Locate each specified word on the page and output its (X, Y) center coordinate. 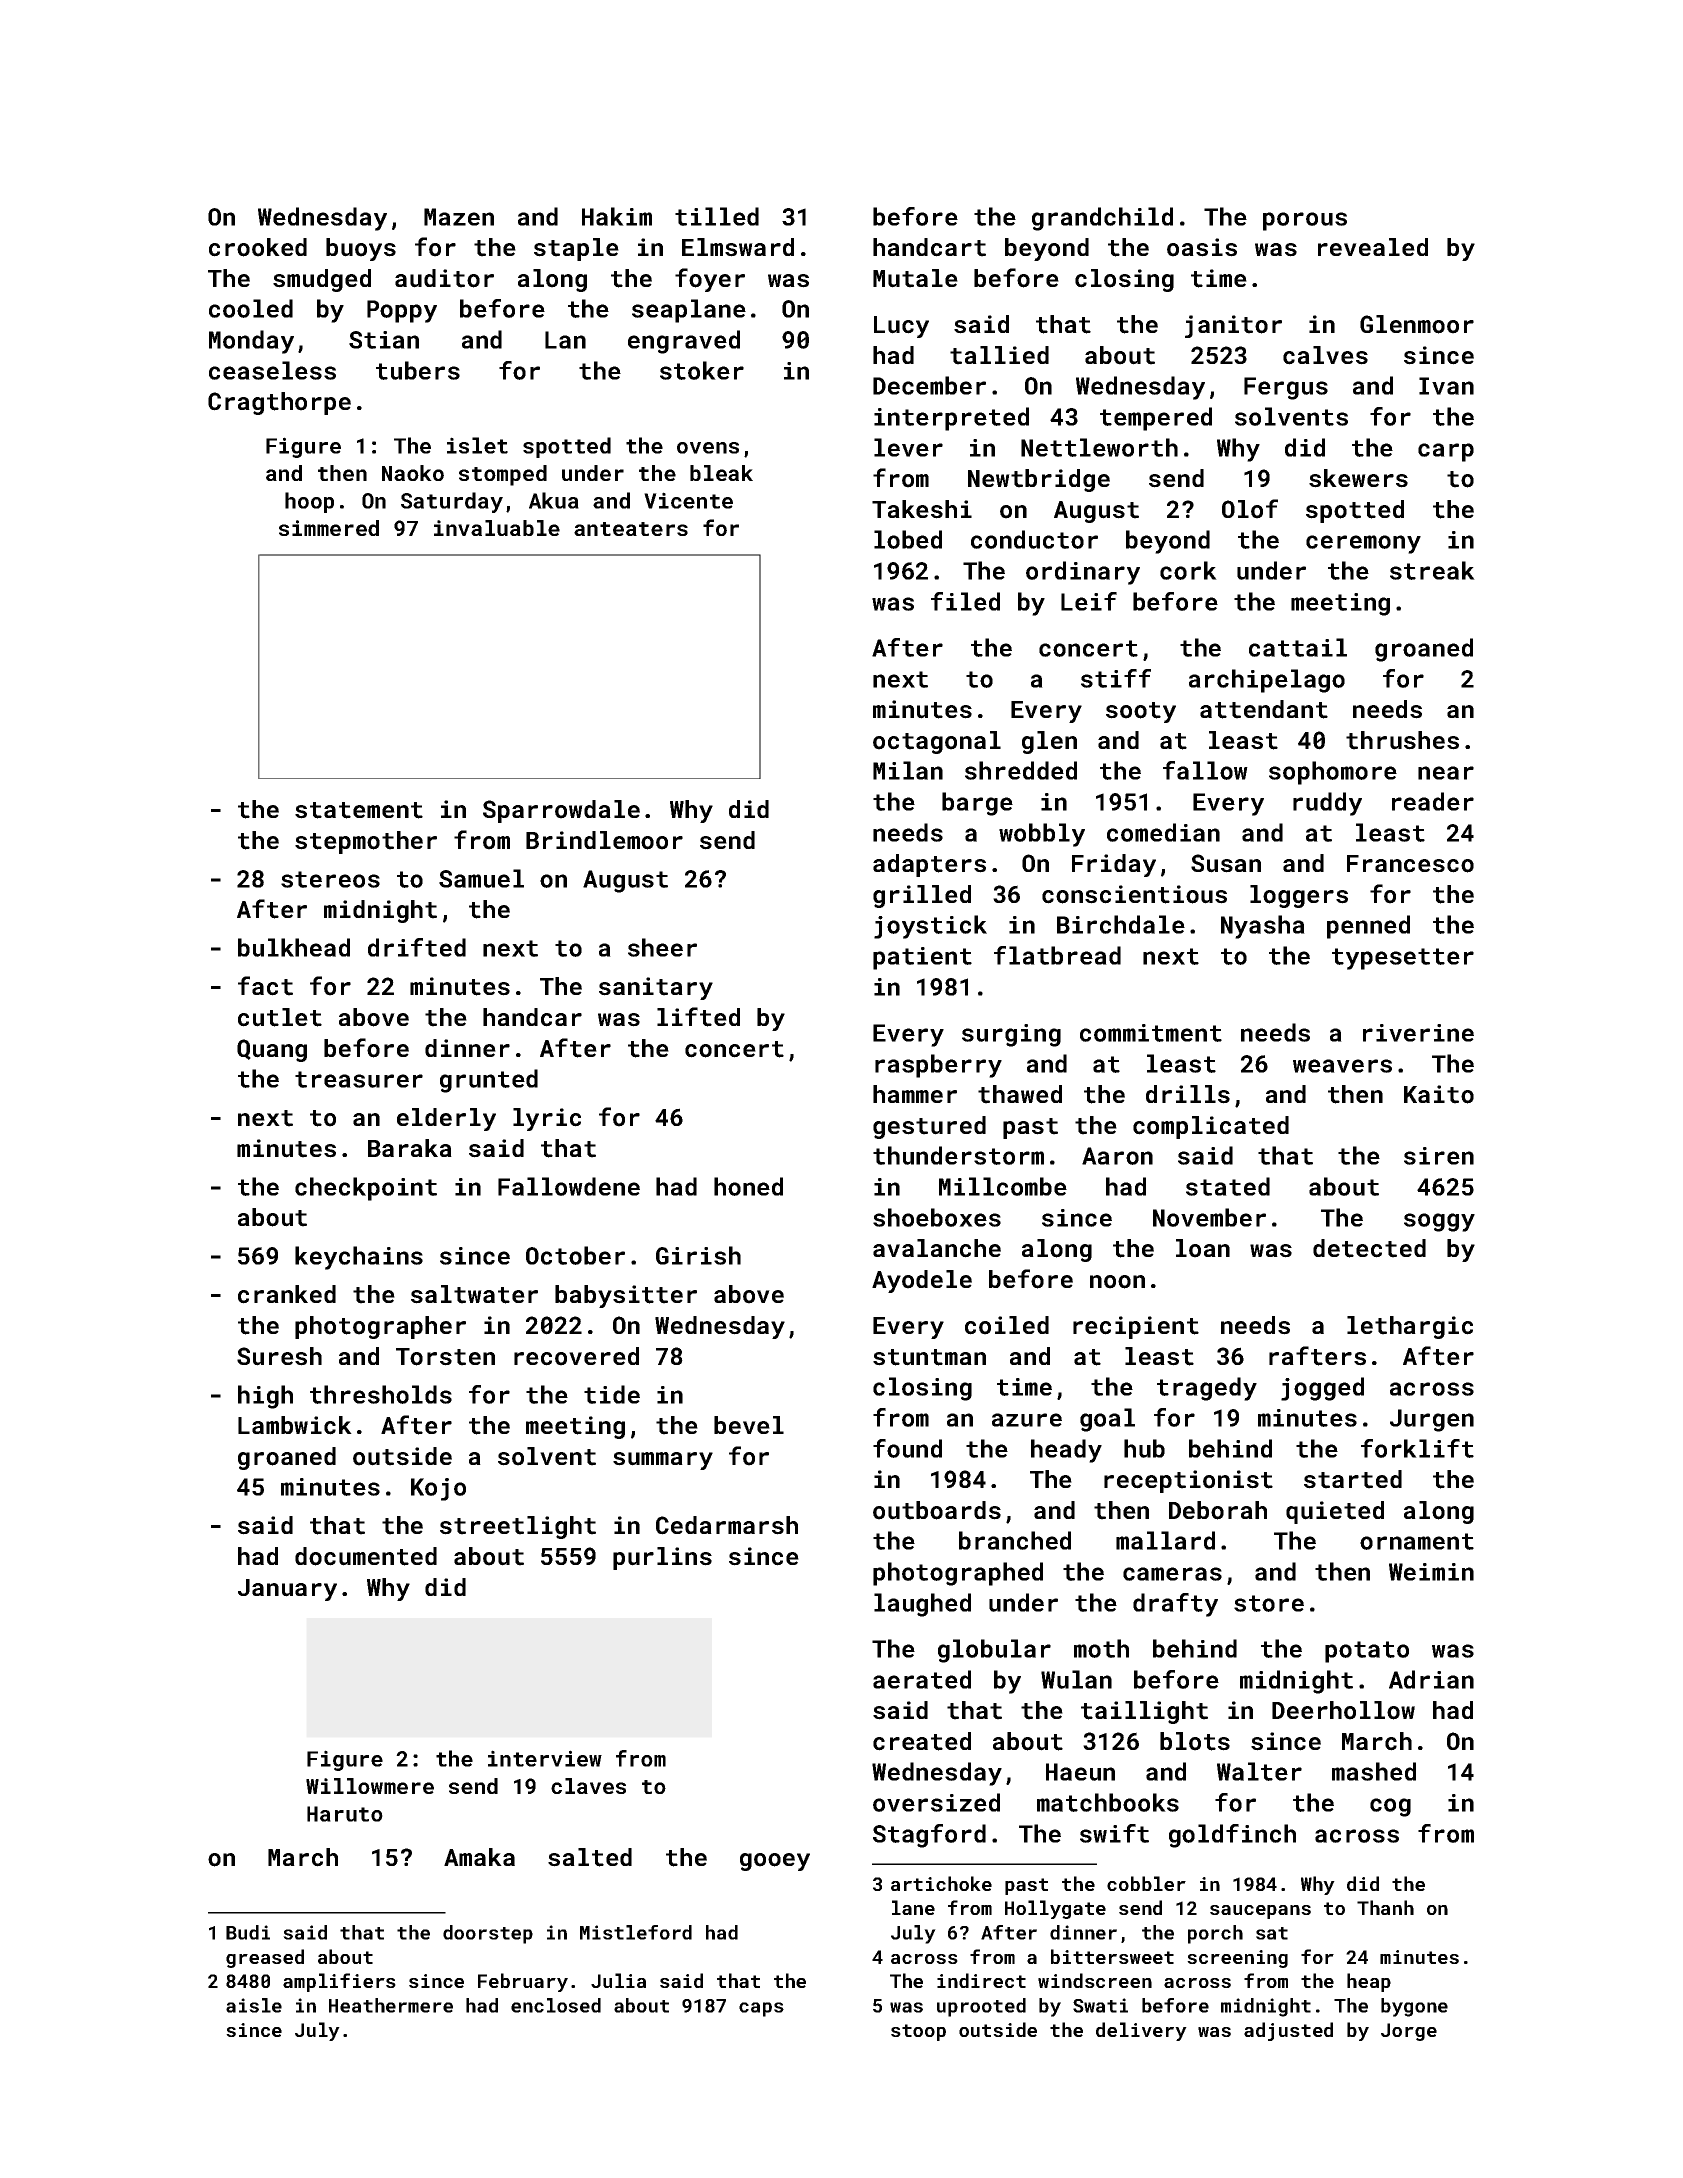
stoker (702, 370)
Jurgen (1432, 1420)
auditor (444, 278)
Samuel (481, 878)
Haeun (1080, 1772)
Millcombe (1003, 1186)
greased (265, 1958)
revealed (1373, 247)
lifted (698, 1017)
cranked (287, 1294)
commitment (1151, 1033)
